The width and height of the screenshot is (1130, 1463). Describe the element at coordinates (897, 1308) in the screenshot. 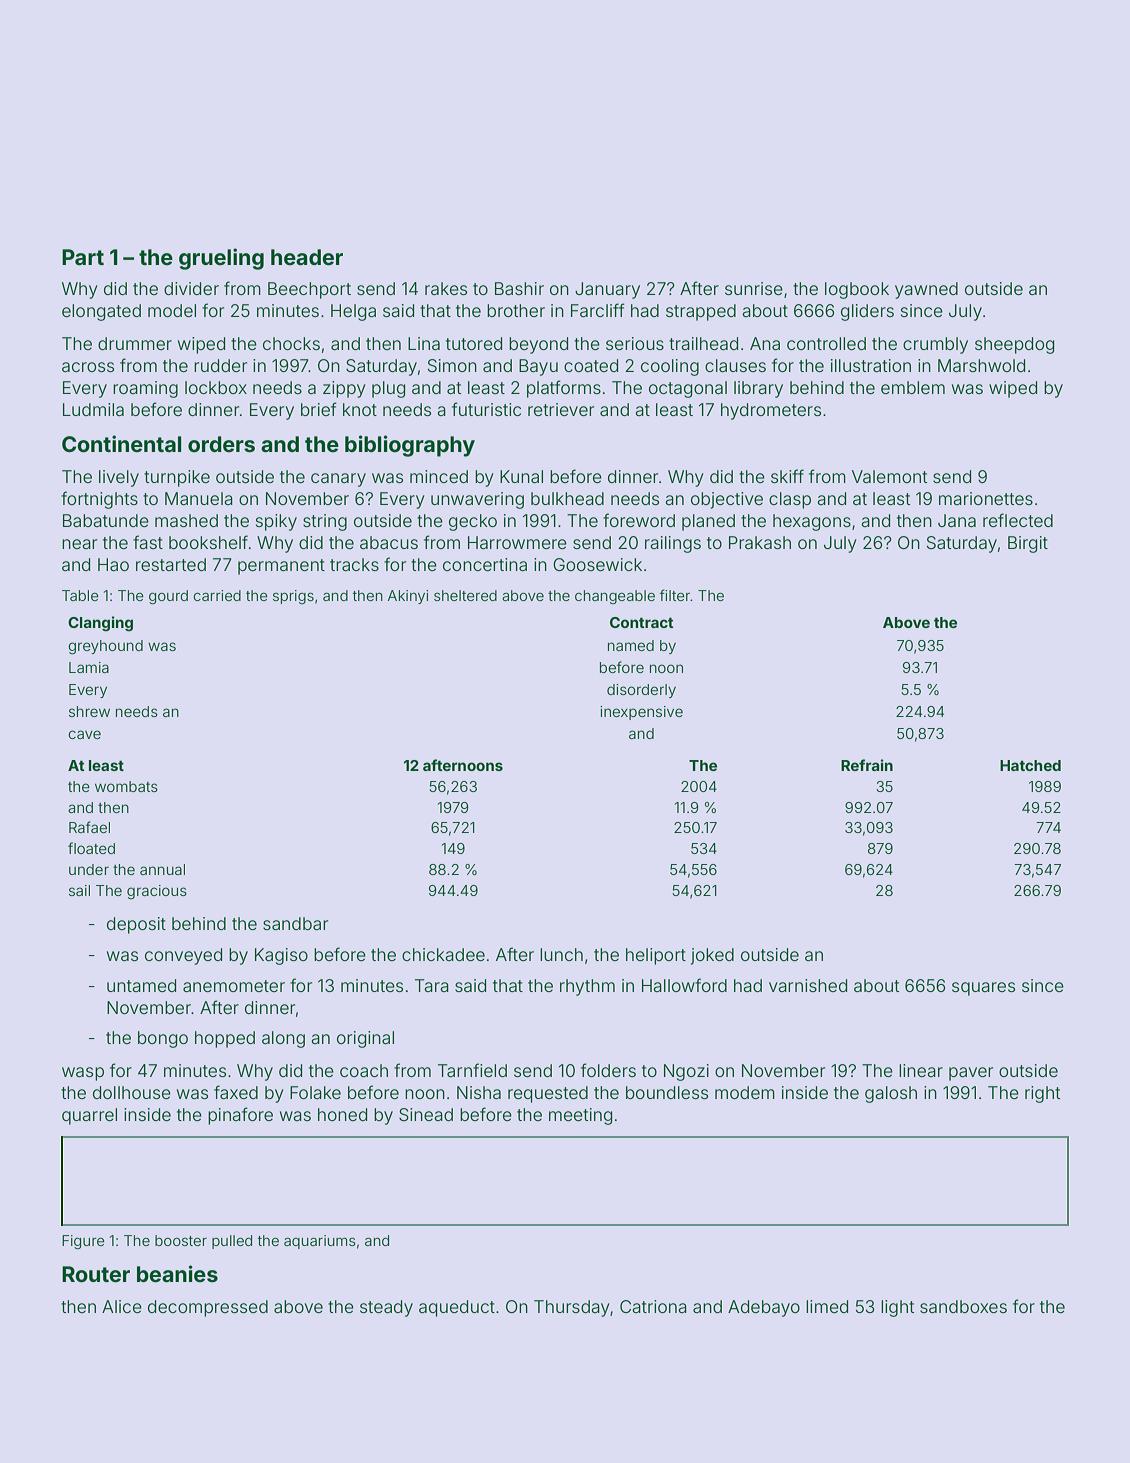

I see `light` at that location.
